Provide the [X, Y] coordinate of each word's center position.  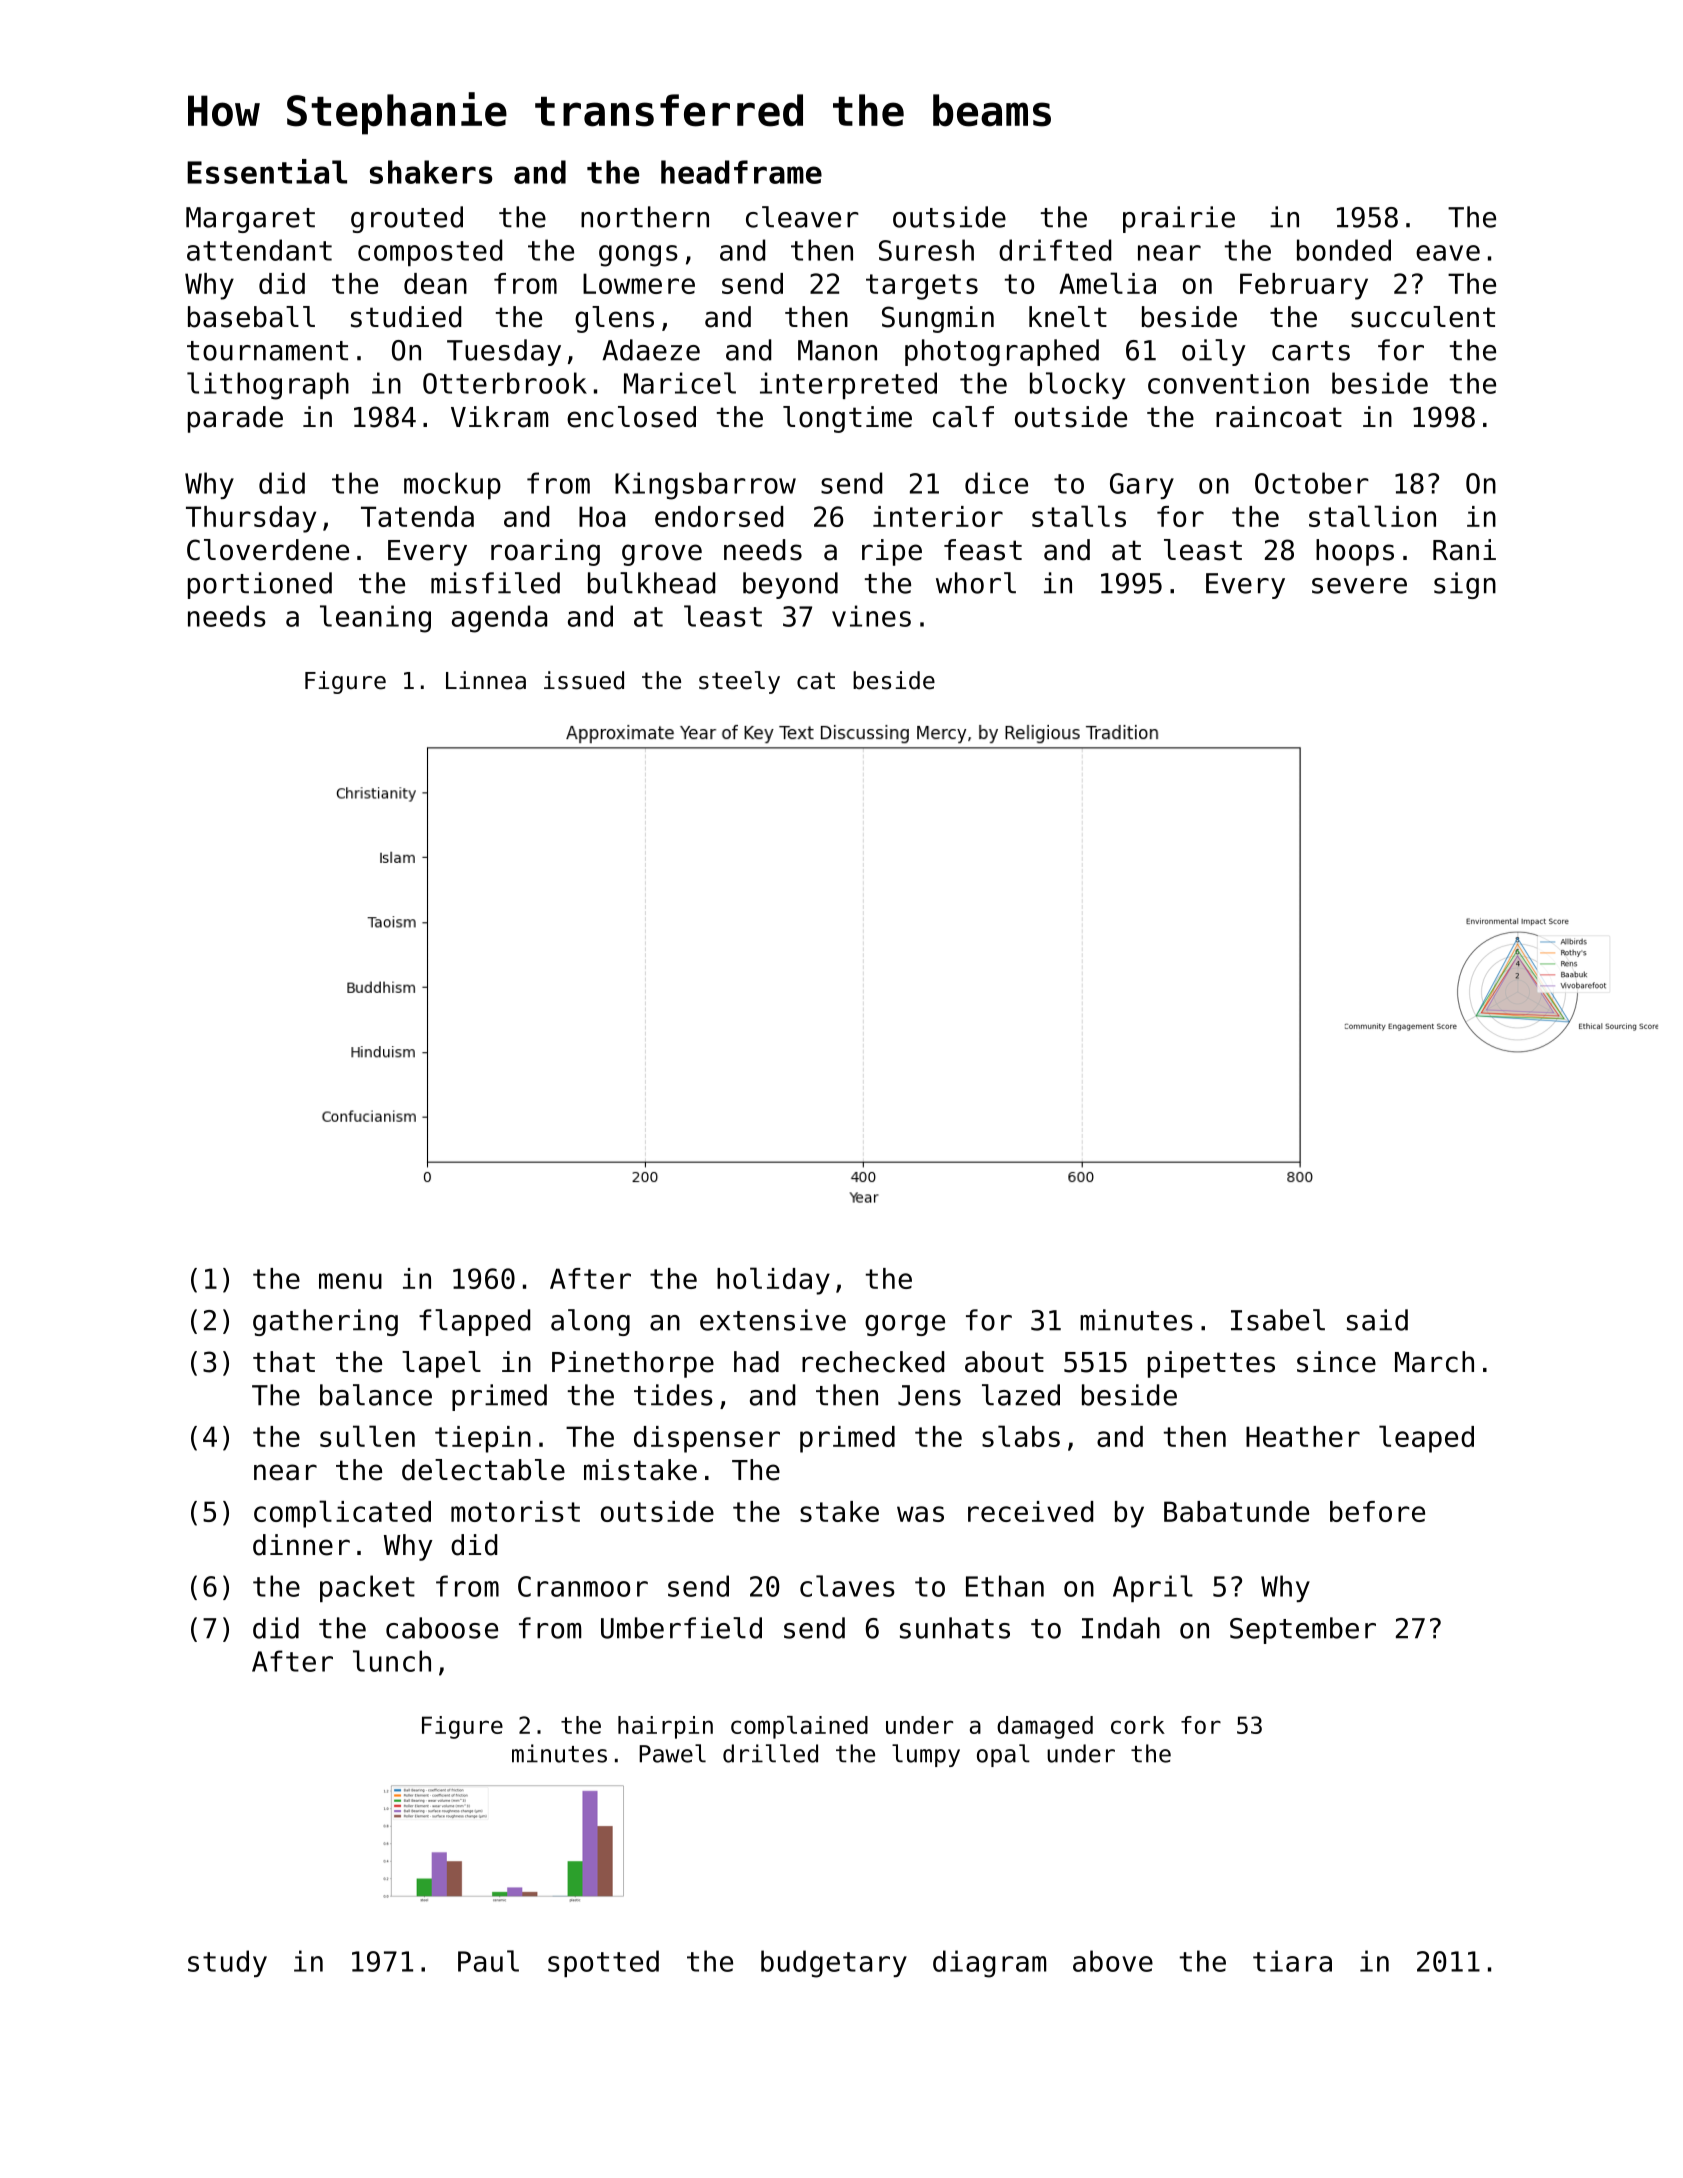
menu [350, 1281]
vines [871, 616]
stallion [1372, 516]
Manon [837, 350]
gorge [905, 1325]
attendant [259, 250]
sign [1465, 585]
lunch [392, 1661]
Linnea [486, 680]
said [1377, 1320]
